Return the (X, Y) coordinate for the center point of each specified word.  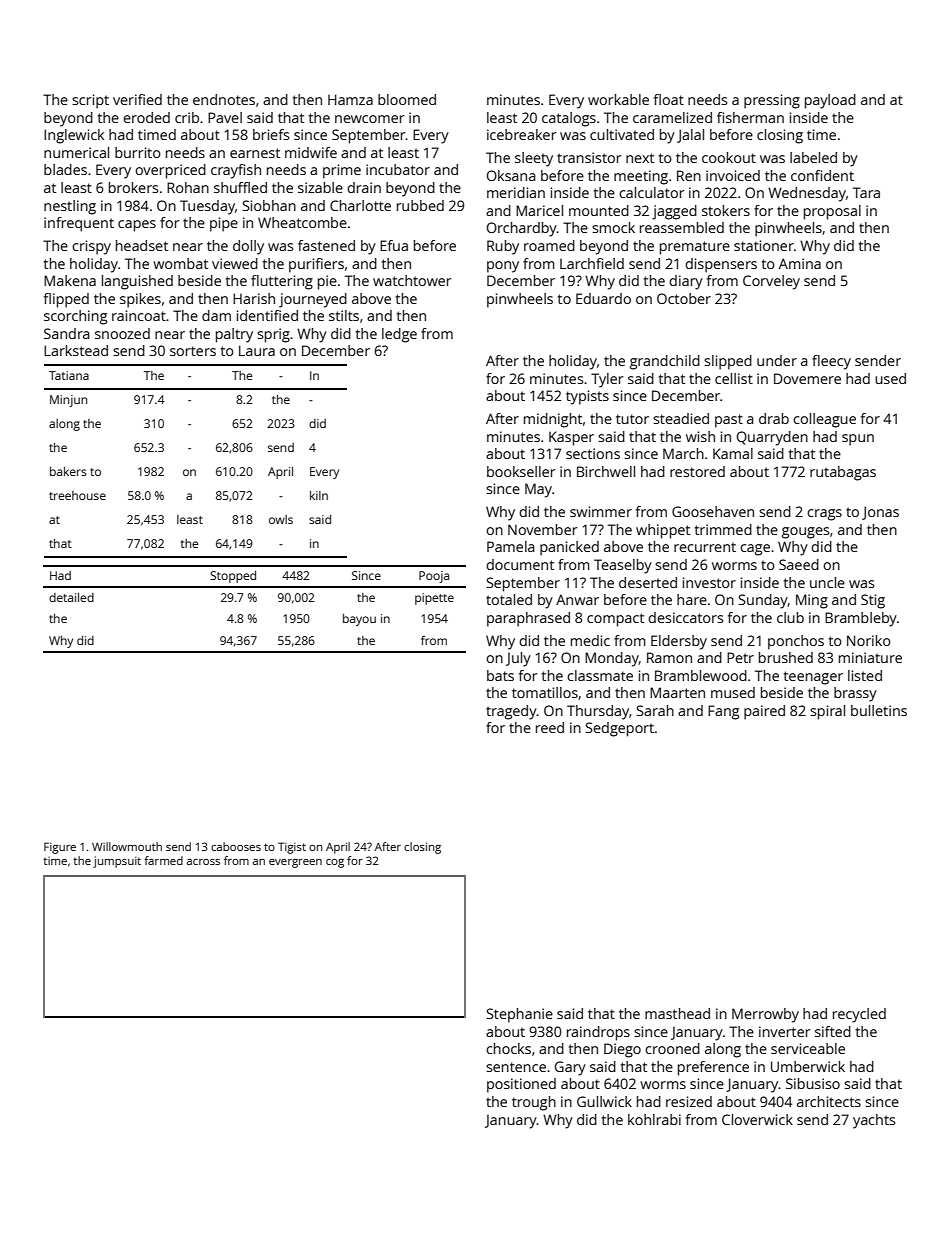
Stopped (233, 577)
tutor (632, 419)
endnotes (224, 99)
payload (830, 101)
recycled (859, 1015)
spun (858, 440)
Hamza (350, 99)
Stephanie (519, 1015)
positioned (521, 1085)
